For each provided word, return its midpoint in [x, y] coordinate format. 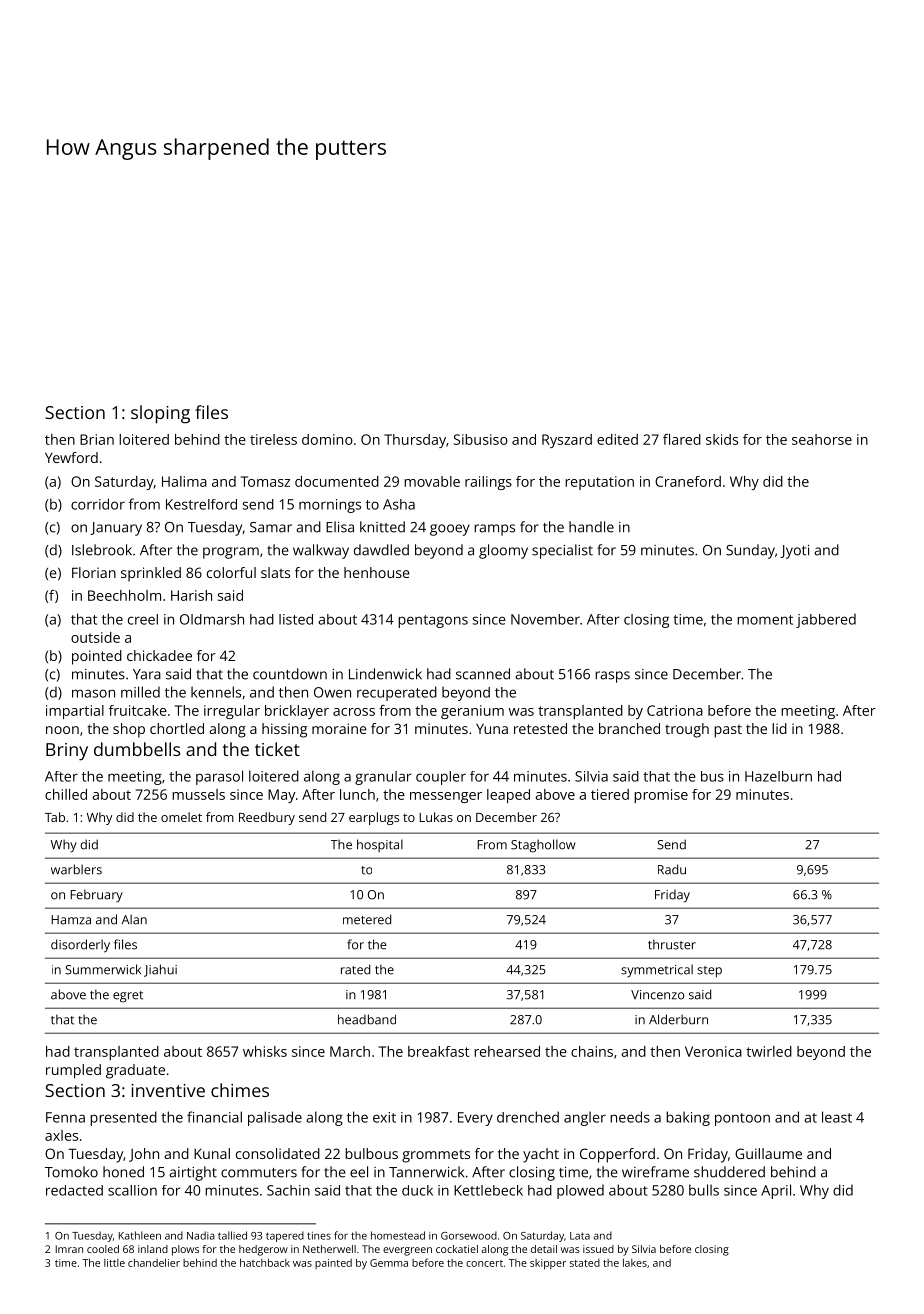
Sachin [288, 1190]
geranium [472, 712]
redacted [74, 1190]
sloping [160, 414]
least [837, 1117]
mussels [198, 794]
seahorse [822, 439]
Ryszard [567, 441]
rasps [612, 677]
